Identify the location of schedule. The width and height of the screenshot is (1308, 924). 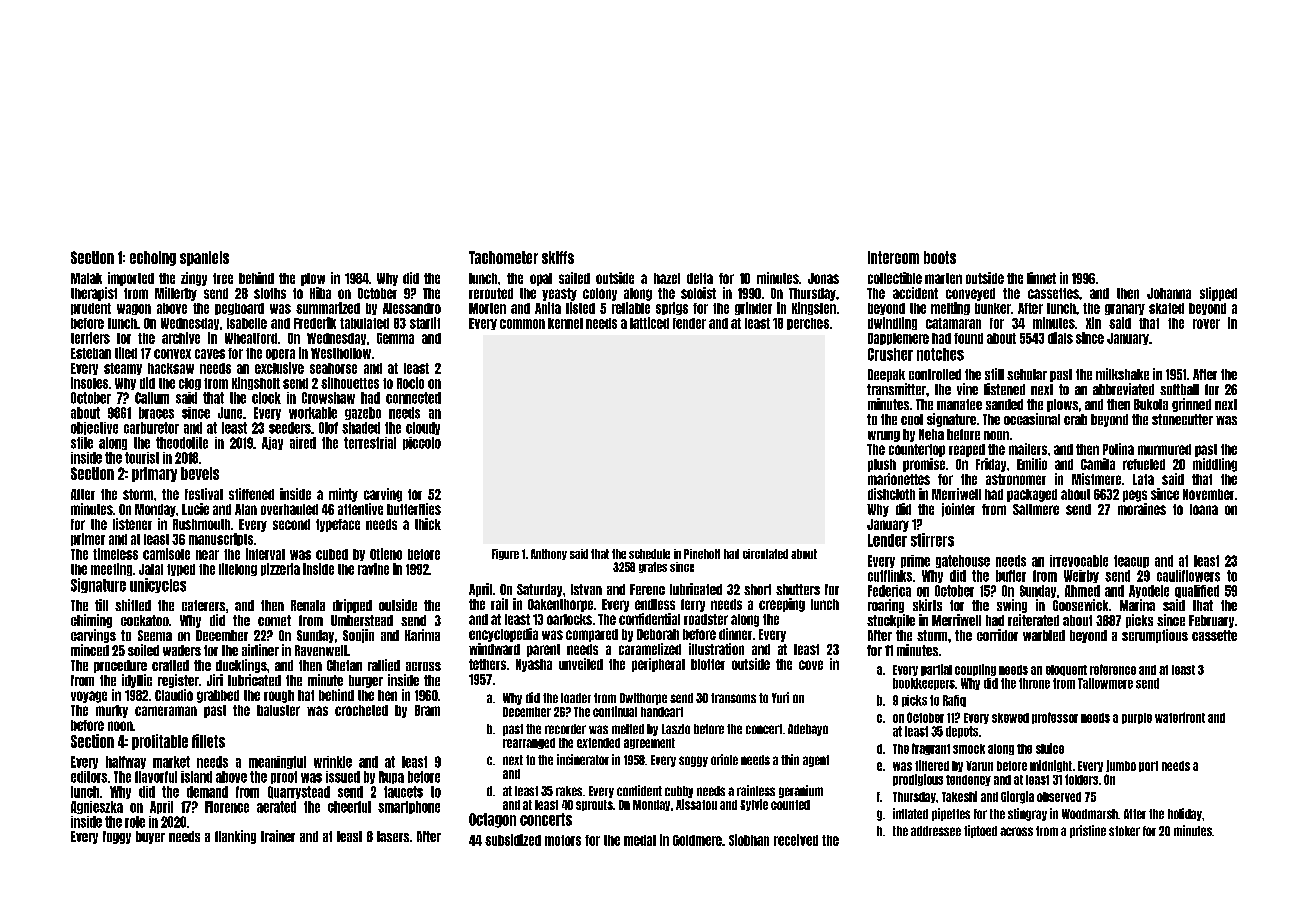
(649, 554).
